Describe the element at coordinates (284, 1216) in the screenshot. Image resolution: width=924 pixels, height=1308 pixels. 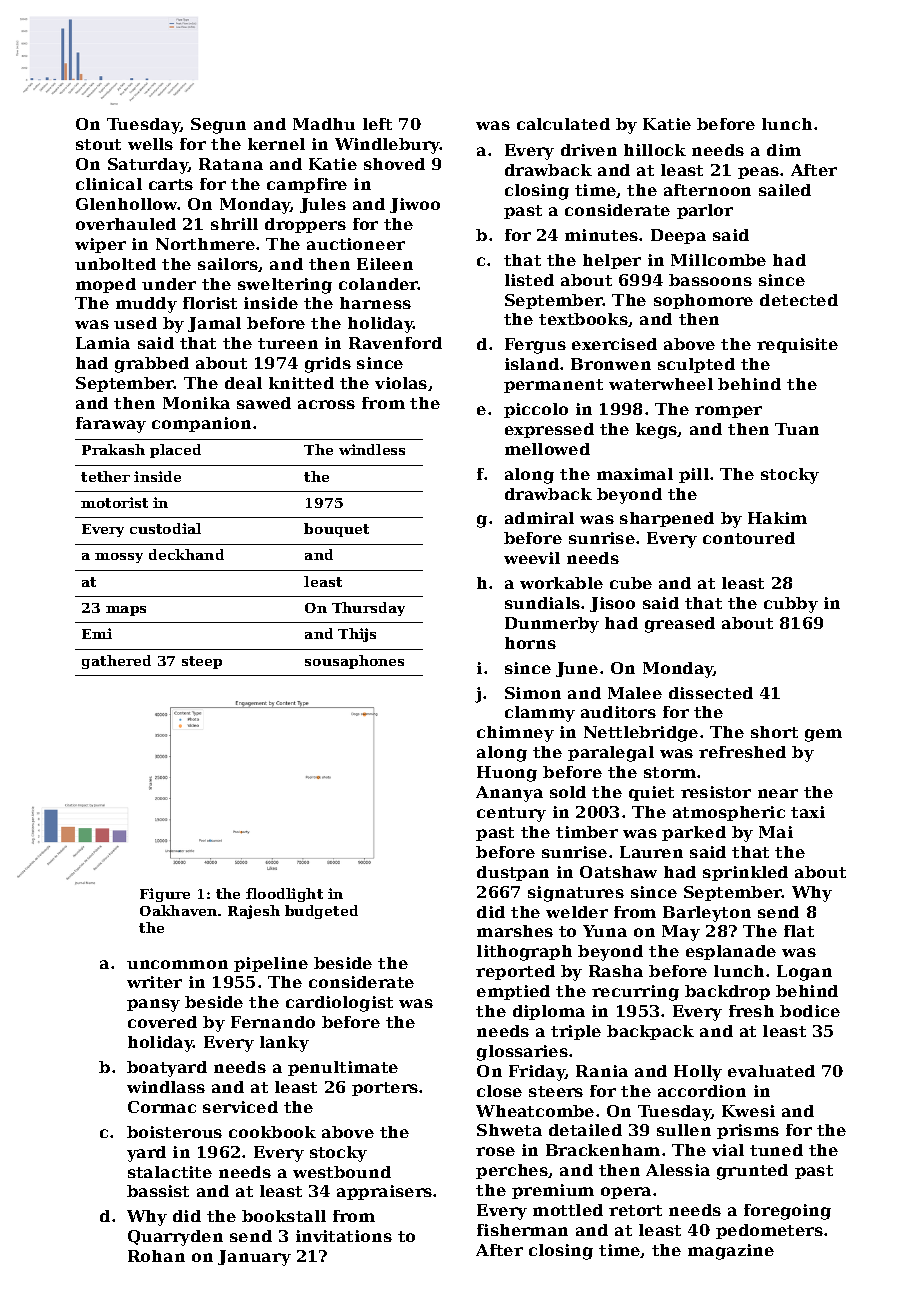
I see `bookstall` at that location.
